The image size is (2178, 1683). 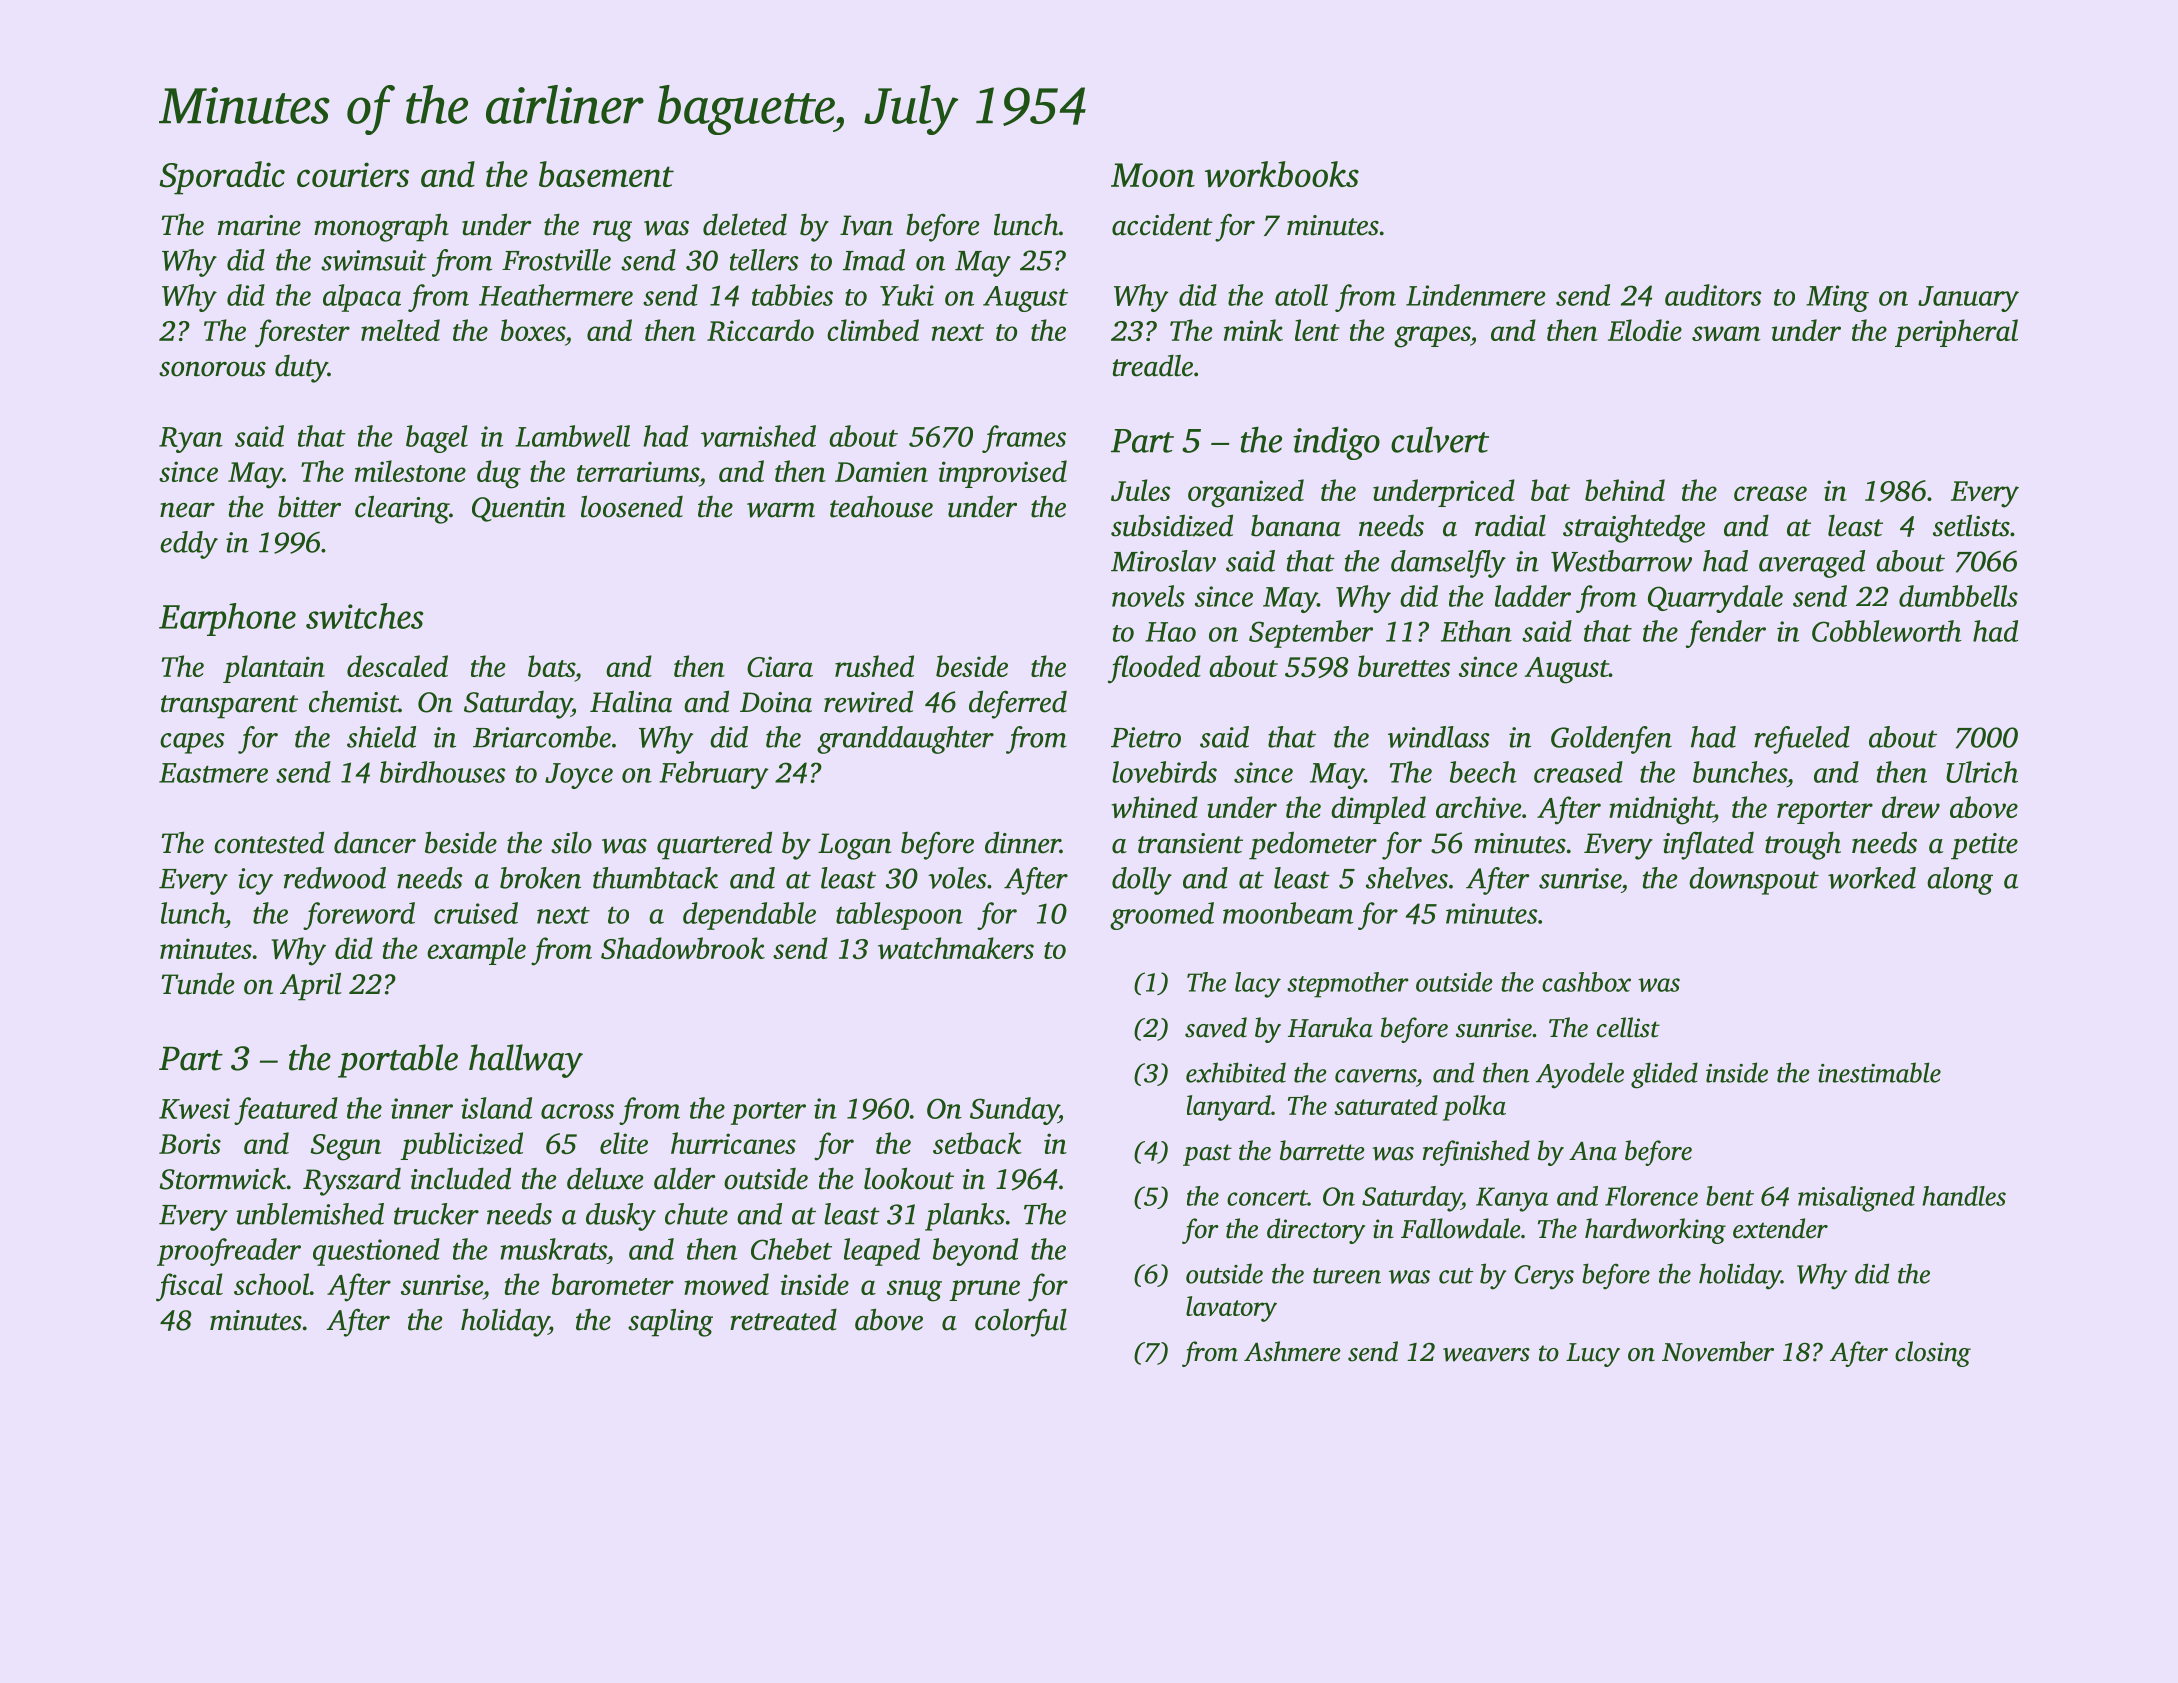 What do you see at coordinates (1476, 631) in the screenshot?
I see `Ethan` at bounding box center [1476, 631].
